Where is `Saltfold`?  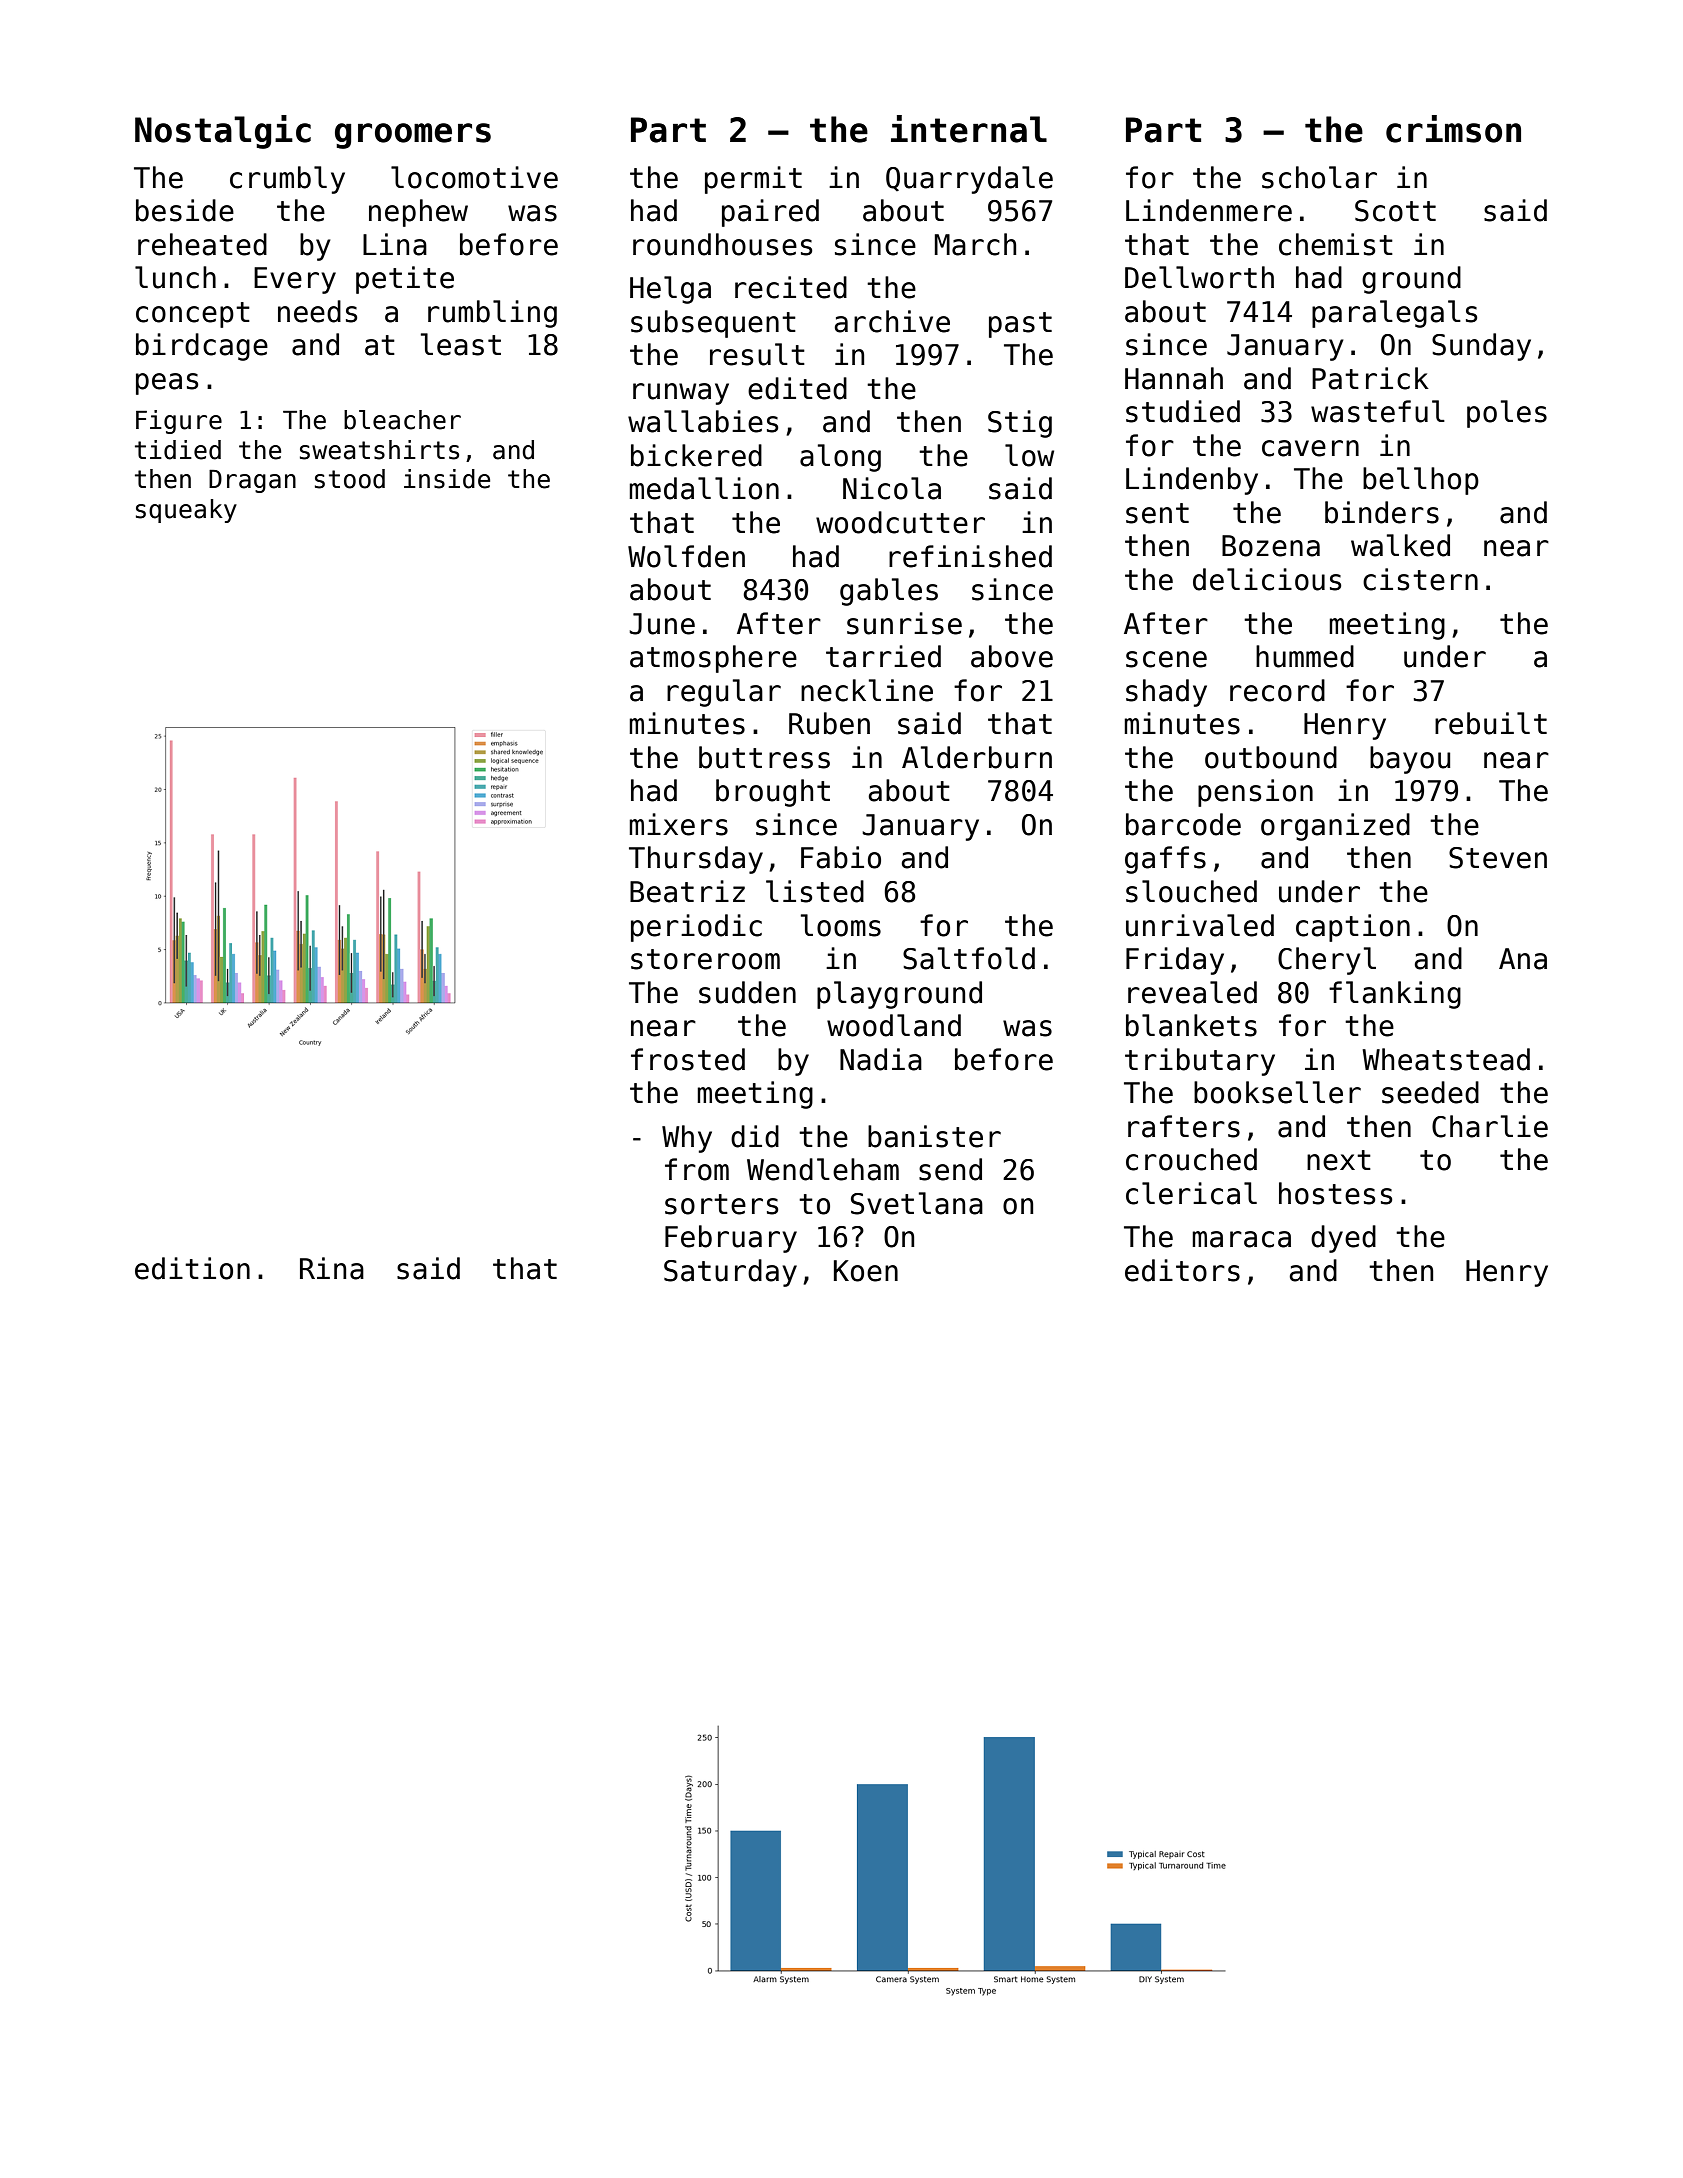
Saltfold is located at coordinates (969, 958).
